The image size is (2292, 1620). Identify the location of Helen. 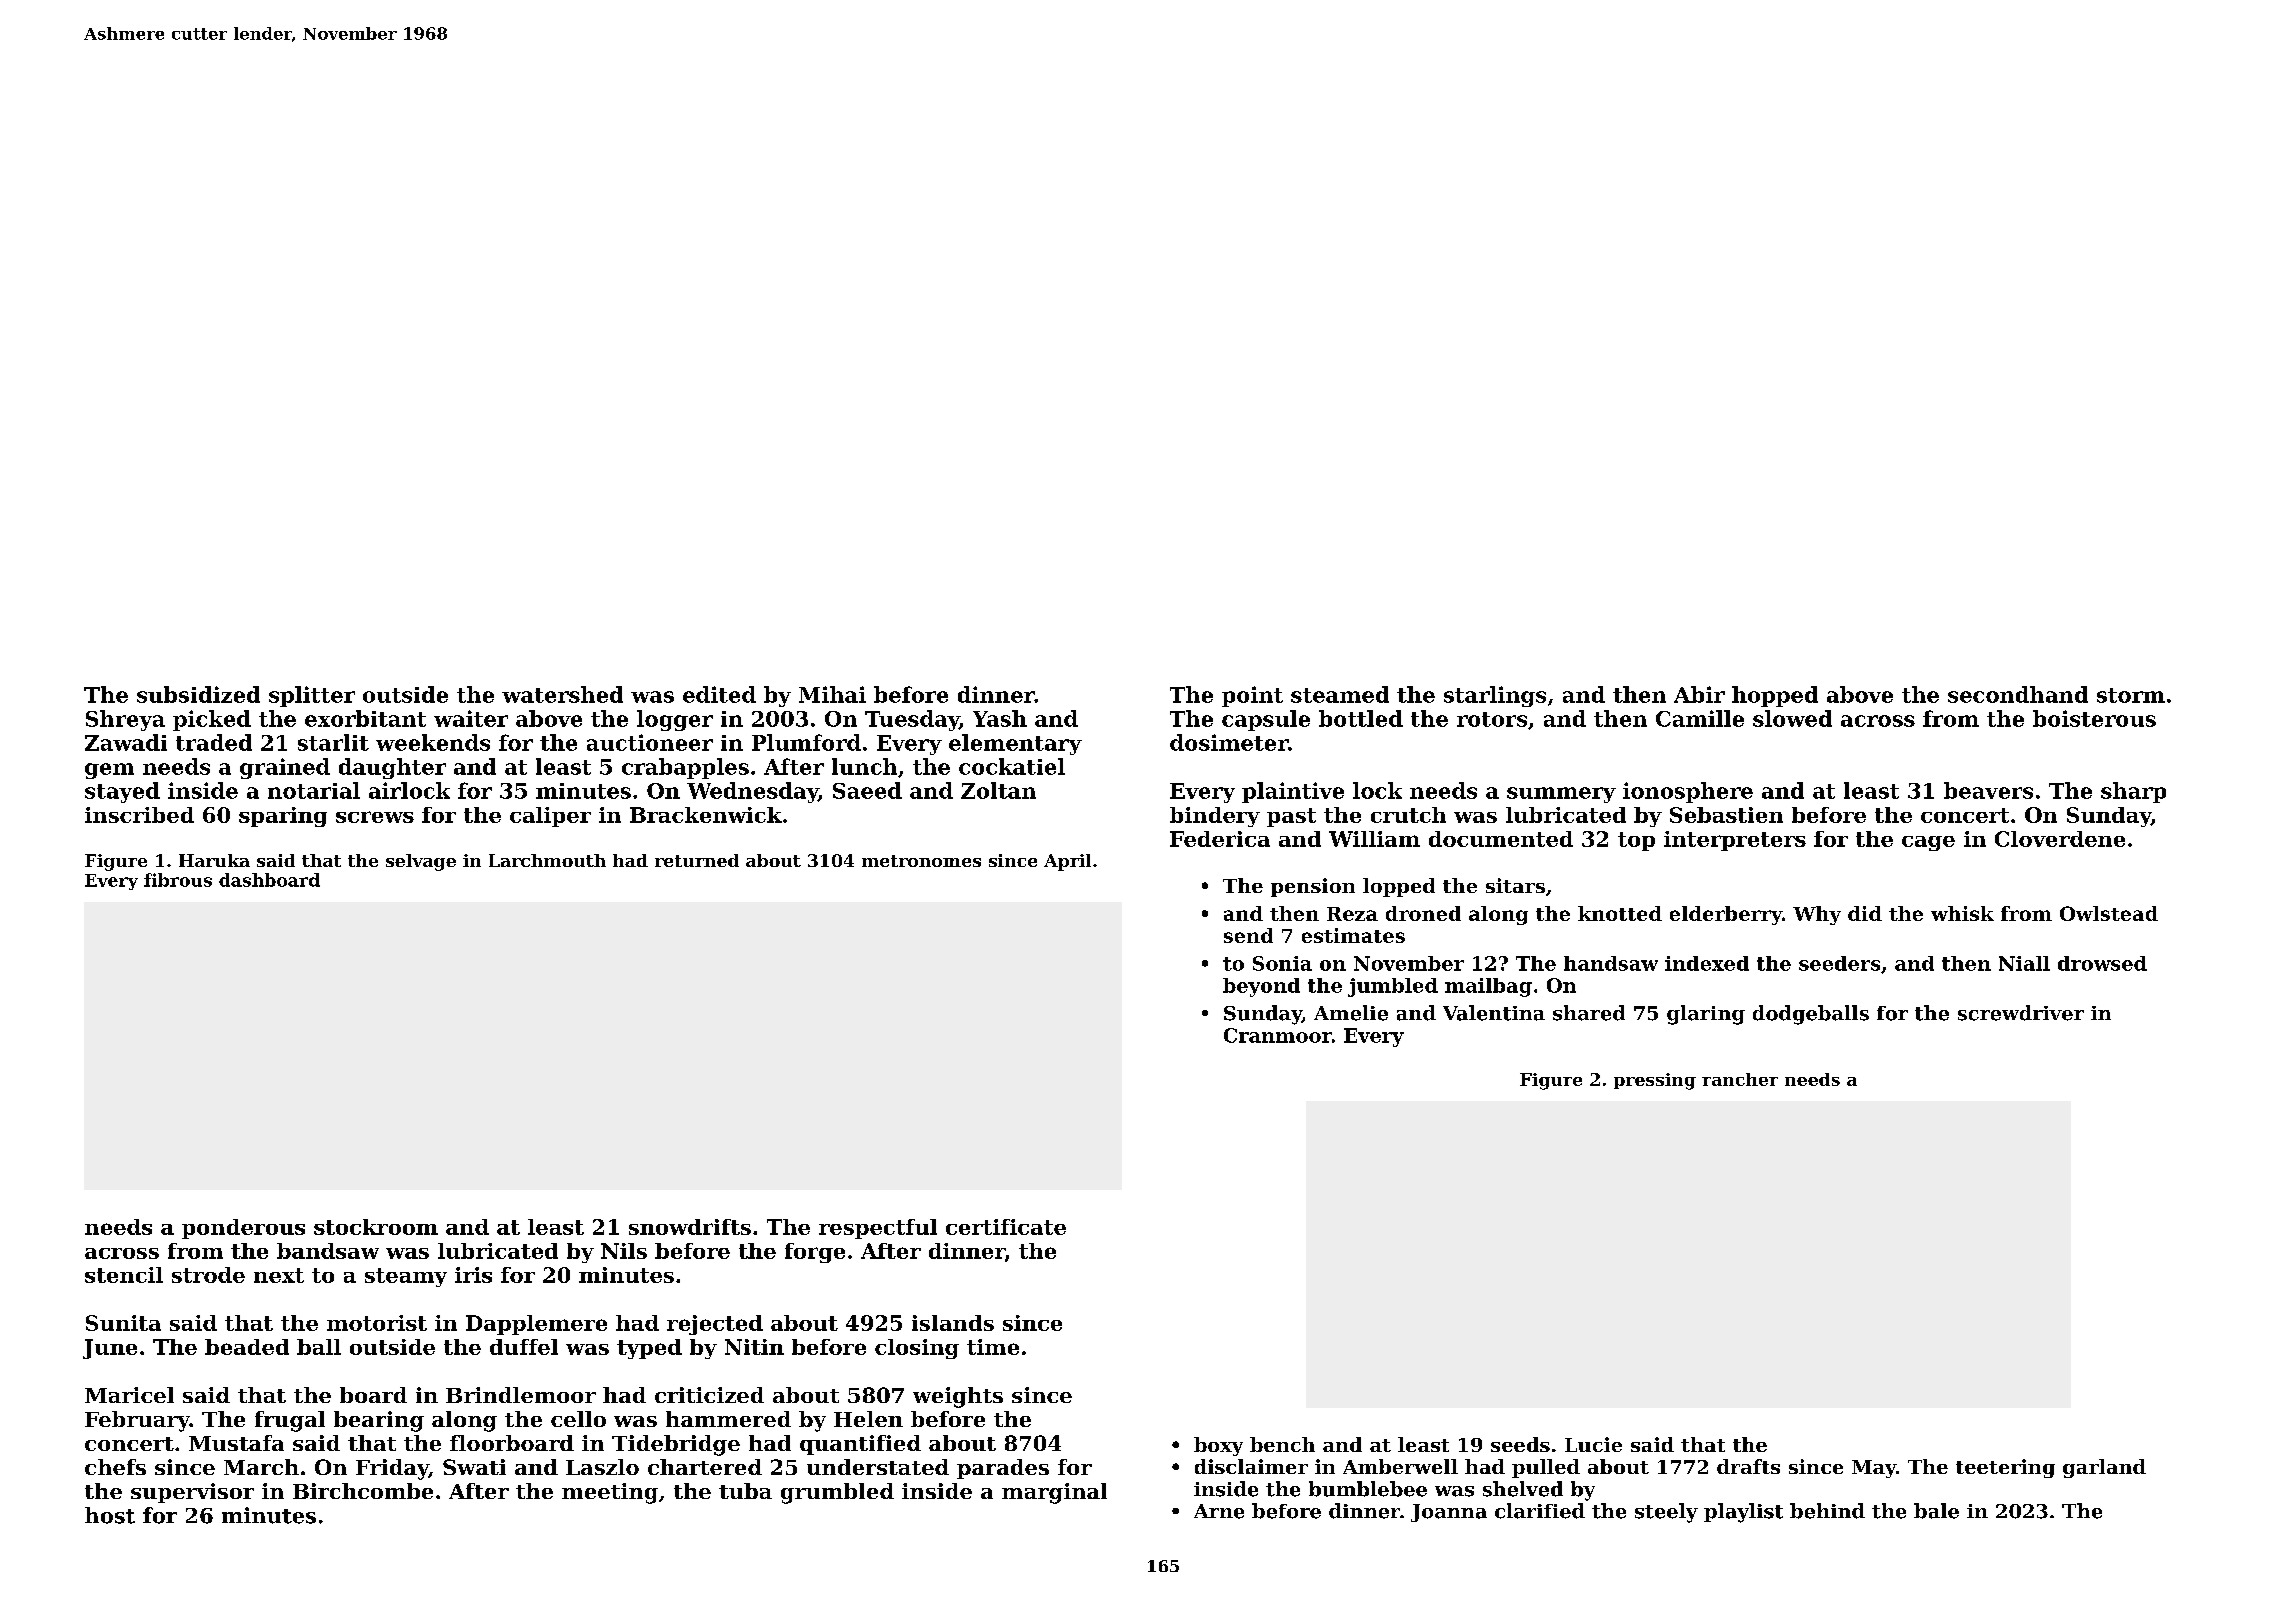
(868, 1419).
